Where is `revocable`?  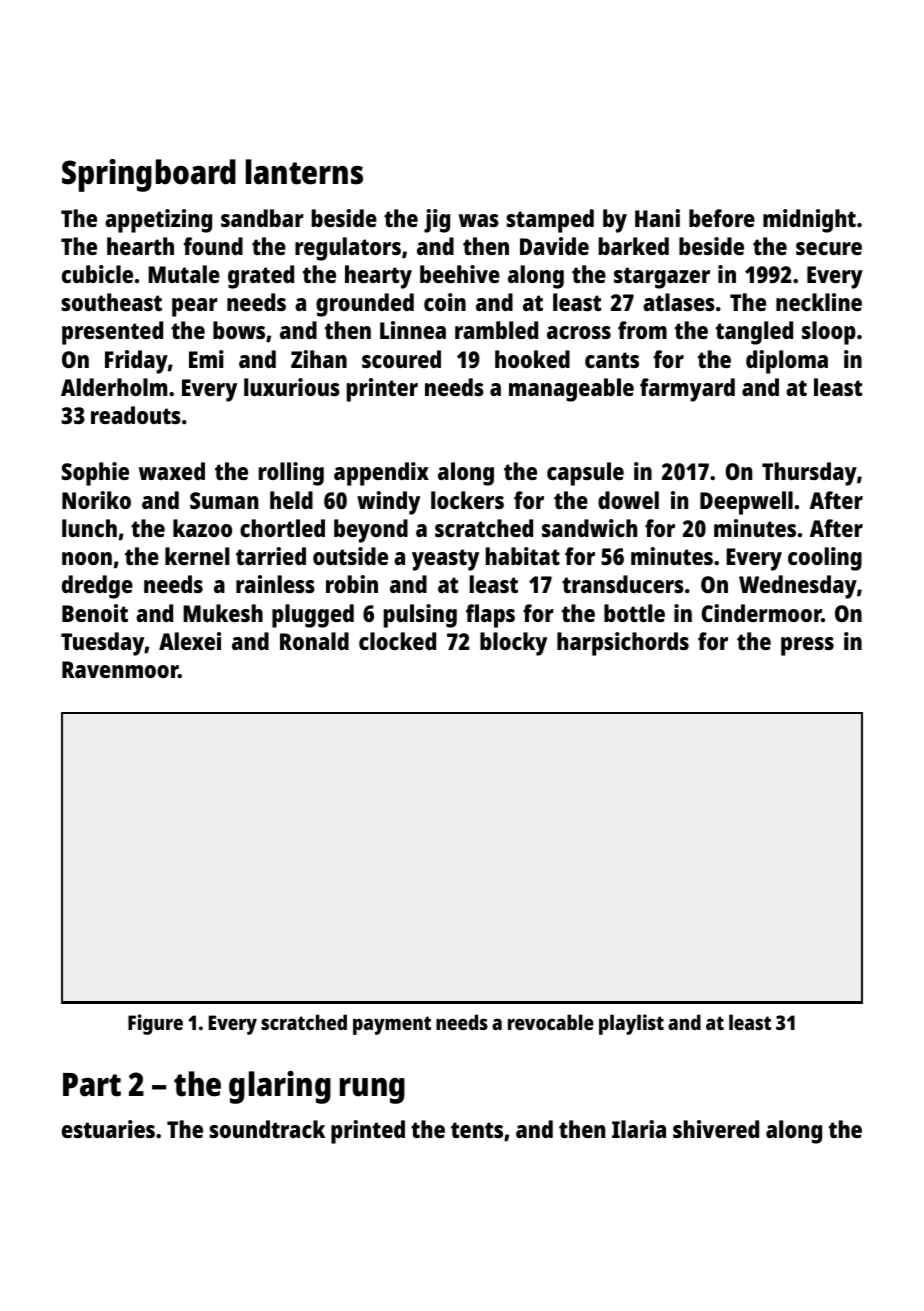
revocable is located at coordinates (551, 1022).
